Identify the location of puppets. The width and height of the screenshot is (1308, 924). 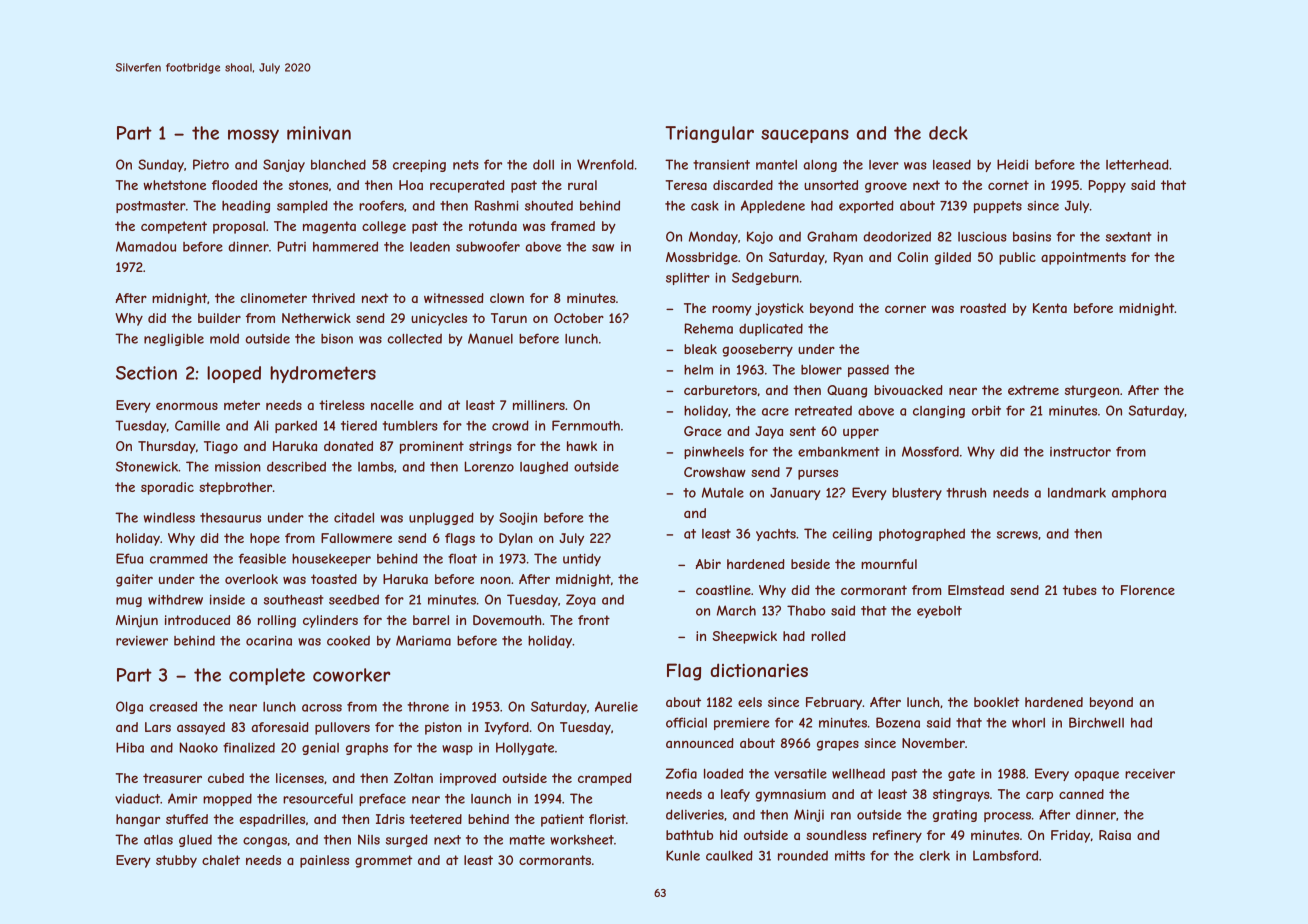
(998, 207).
